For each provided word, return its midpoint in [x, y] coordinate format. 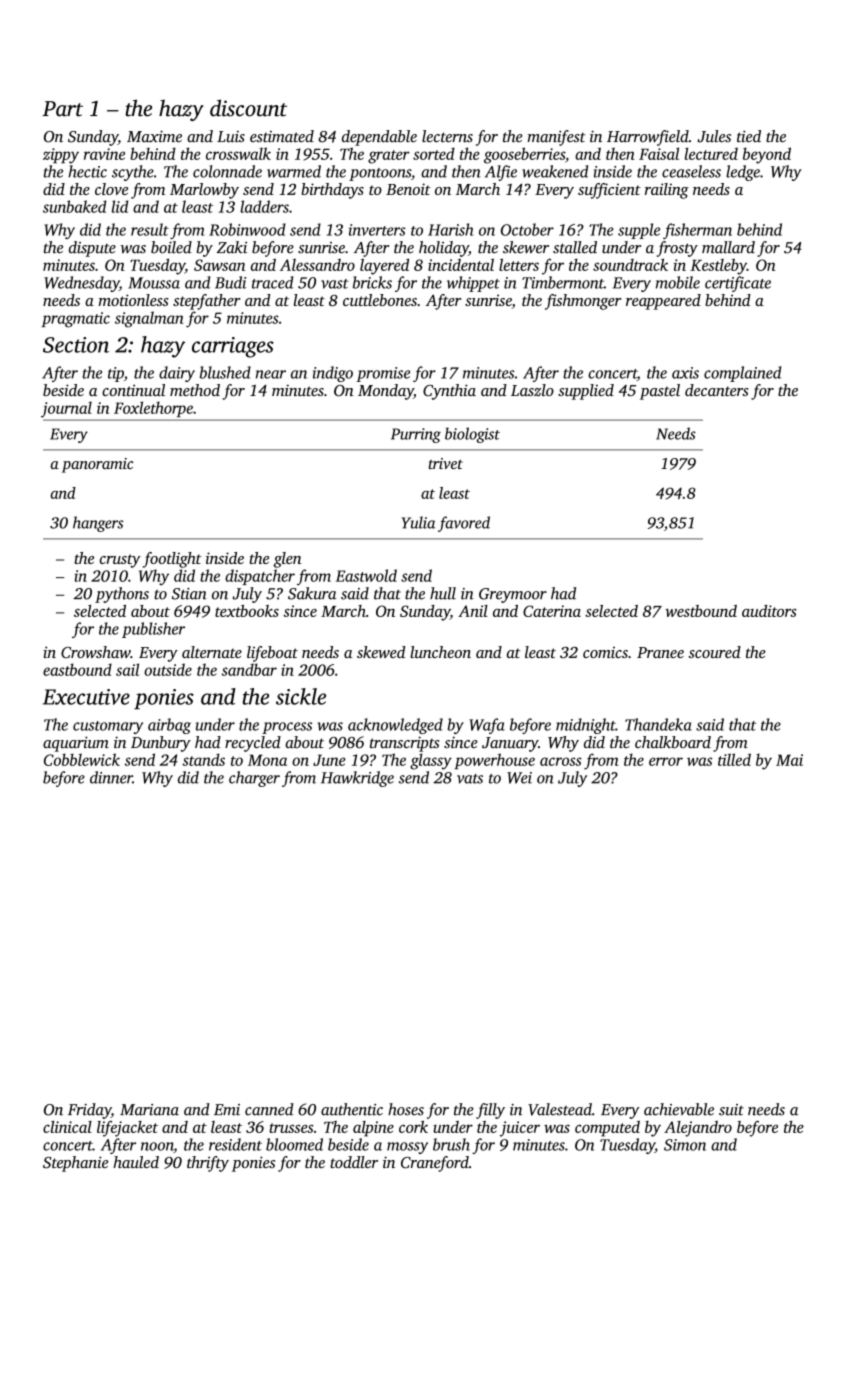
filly [490, 1111]
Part [62, 109]
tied [749, 136]
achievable [679, 1109]
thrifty [208, 1164]
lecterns [447, 136]
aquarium [76, 744]
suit [731, 1110]
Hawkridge [357, 779]
